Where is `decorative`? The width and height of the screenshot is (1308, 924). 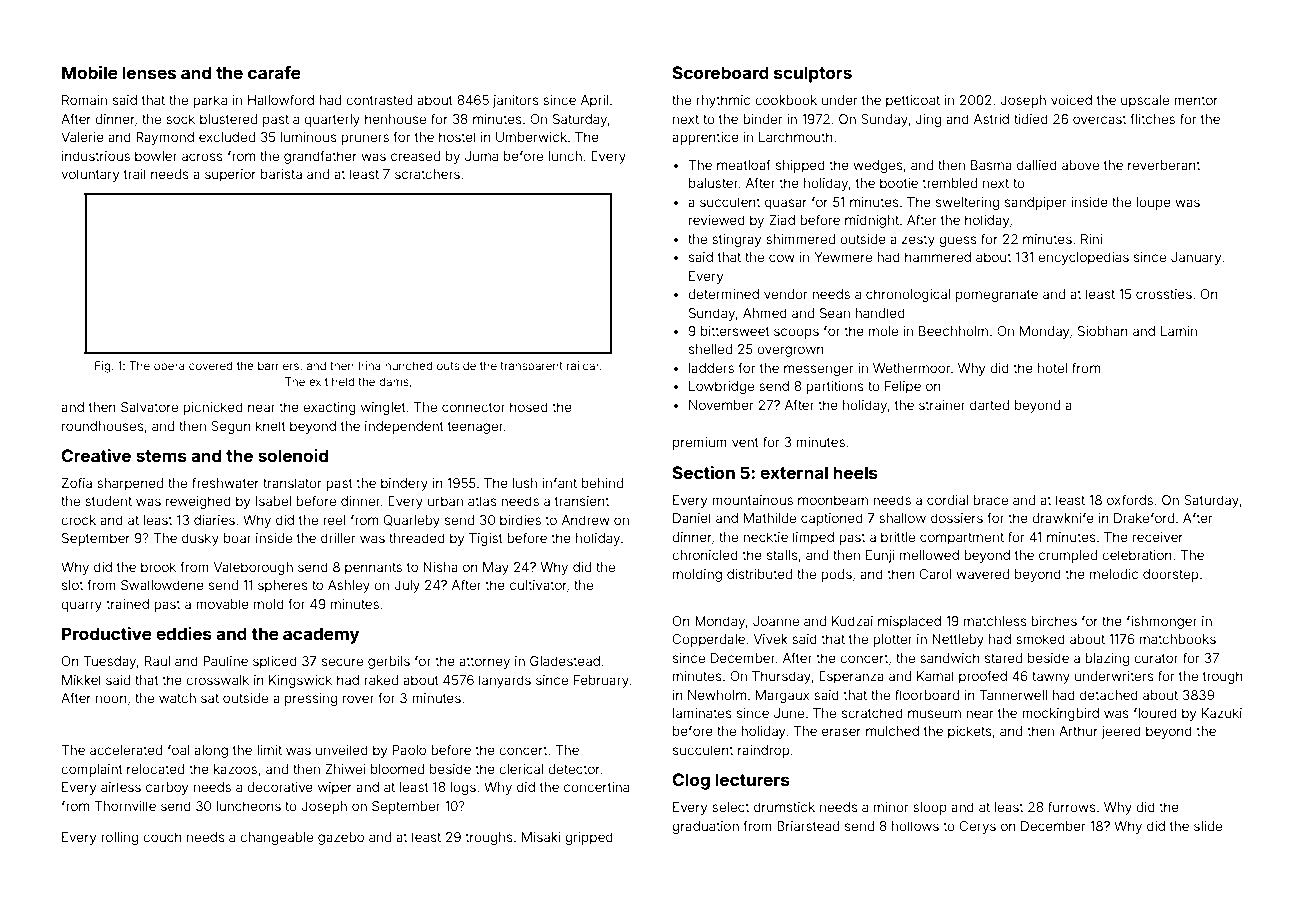
decorative is located at coordinates (280, 787).
